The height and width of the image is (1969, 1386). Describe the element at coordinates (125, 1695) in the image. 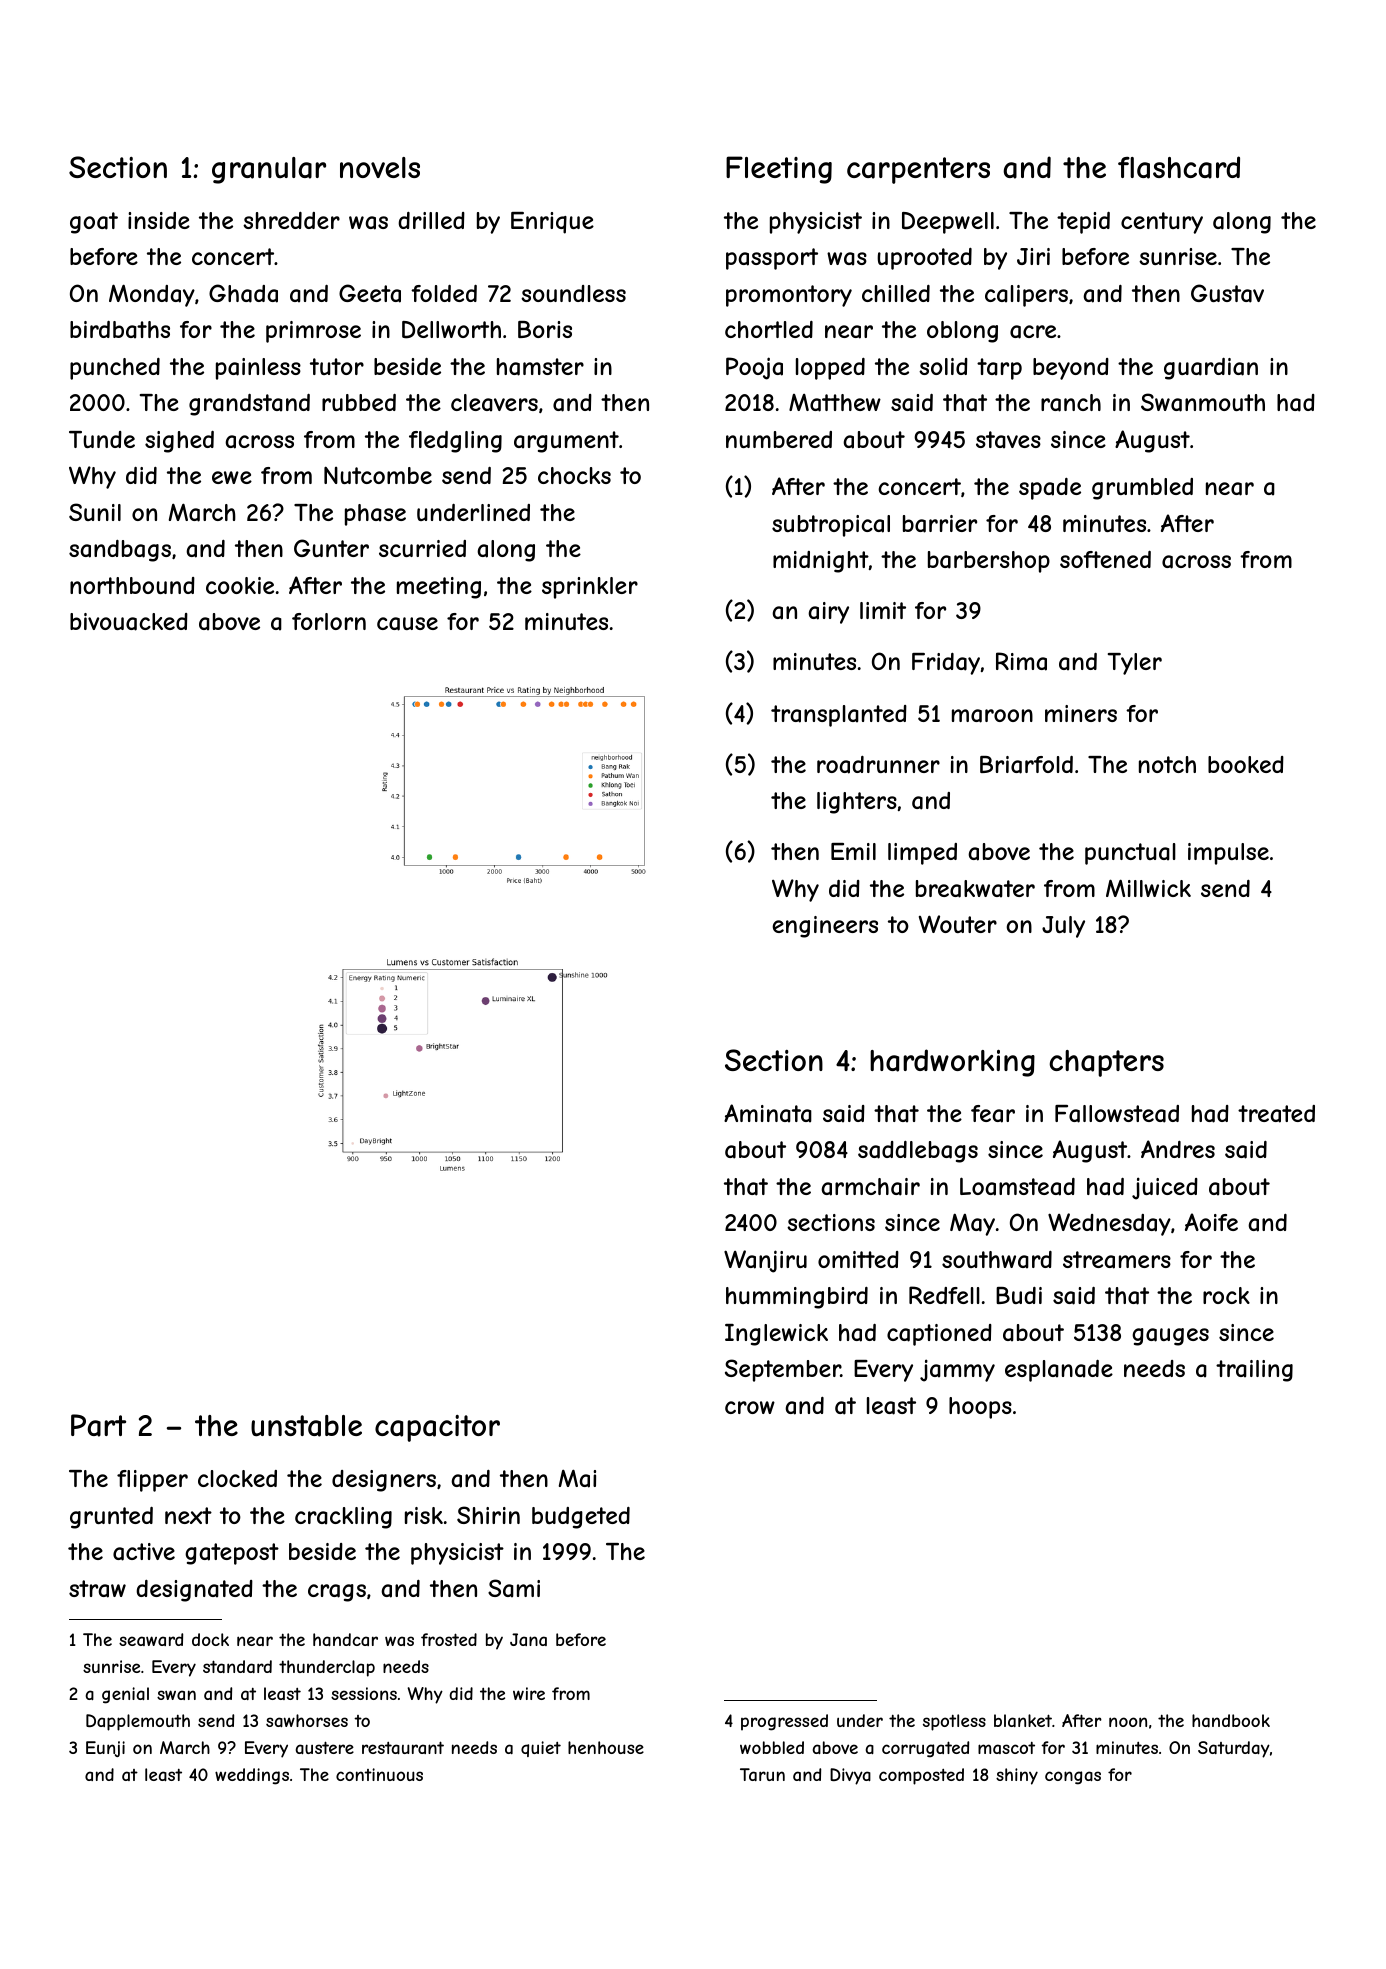

I see `genial` at that location.
